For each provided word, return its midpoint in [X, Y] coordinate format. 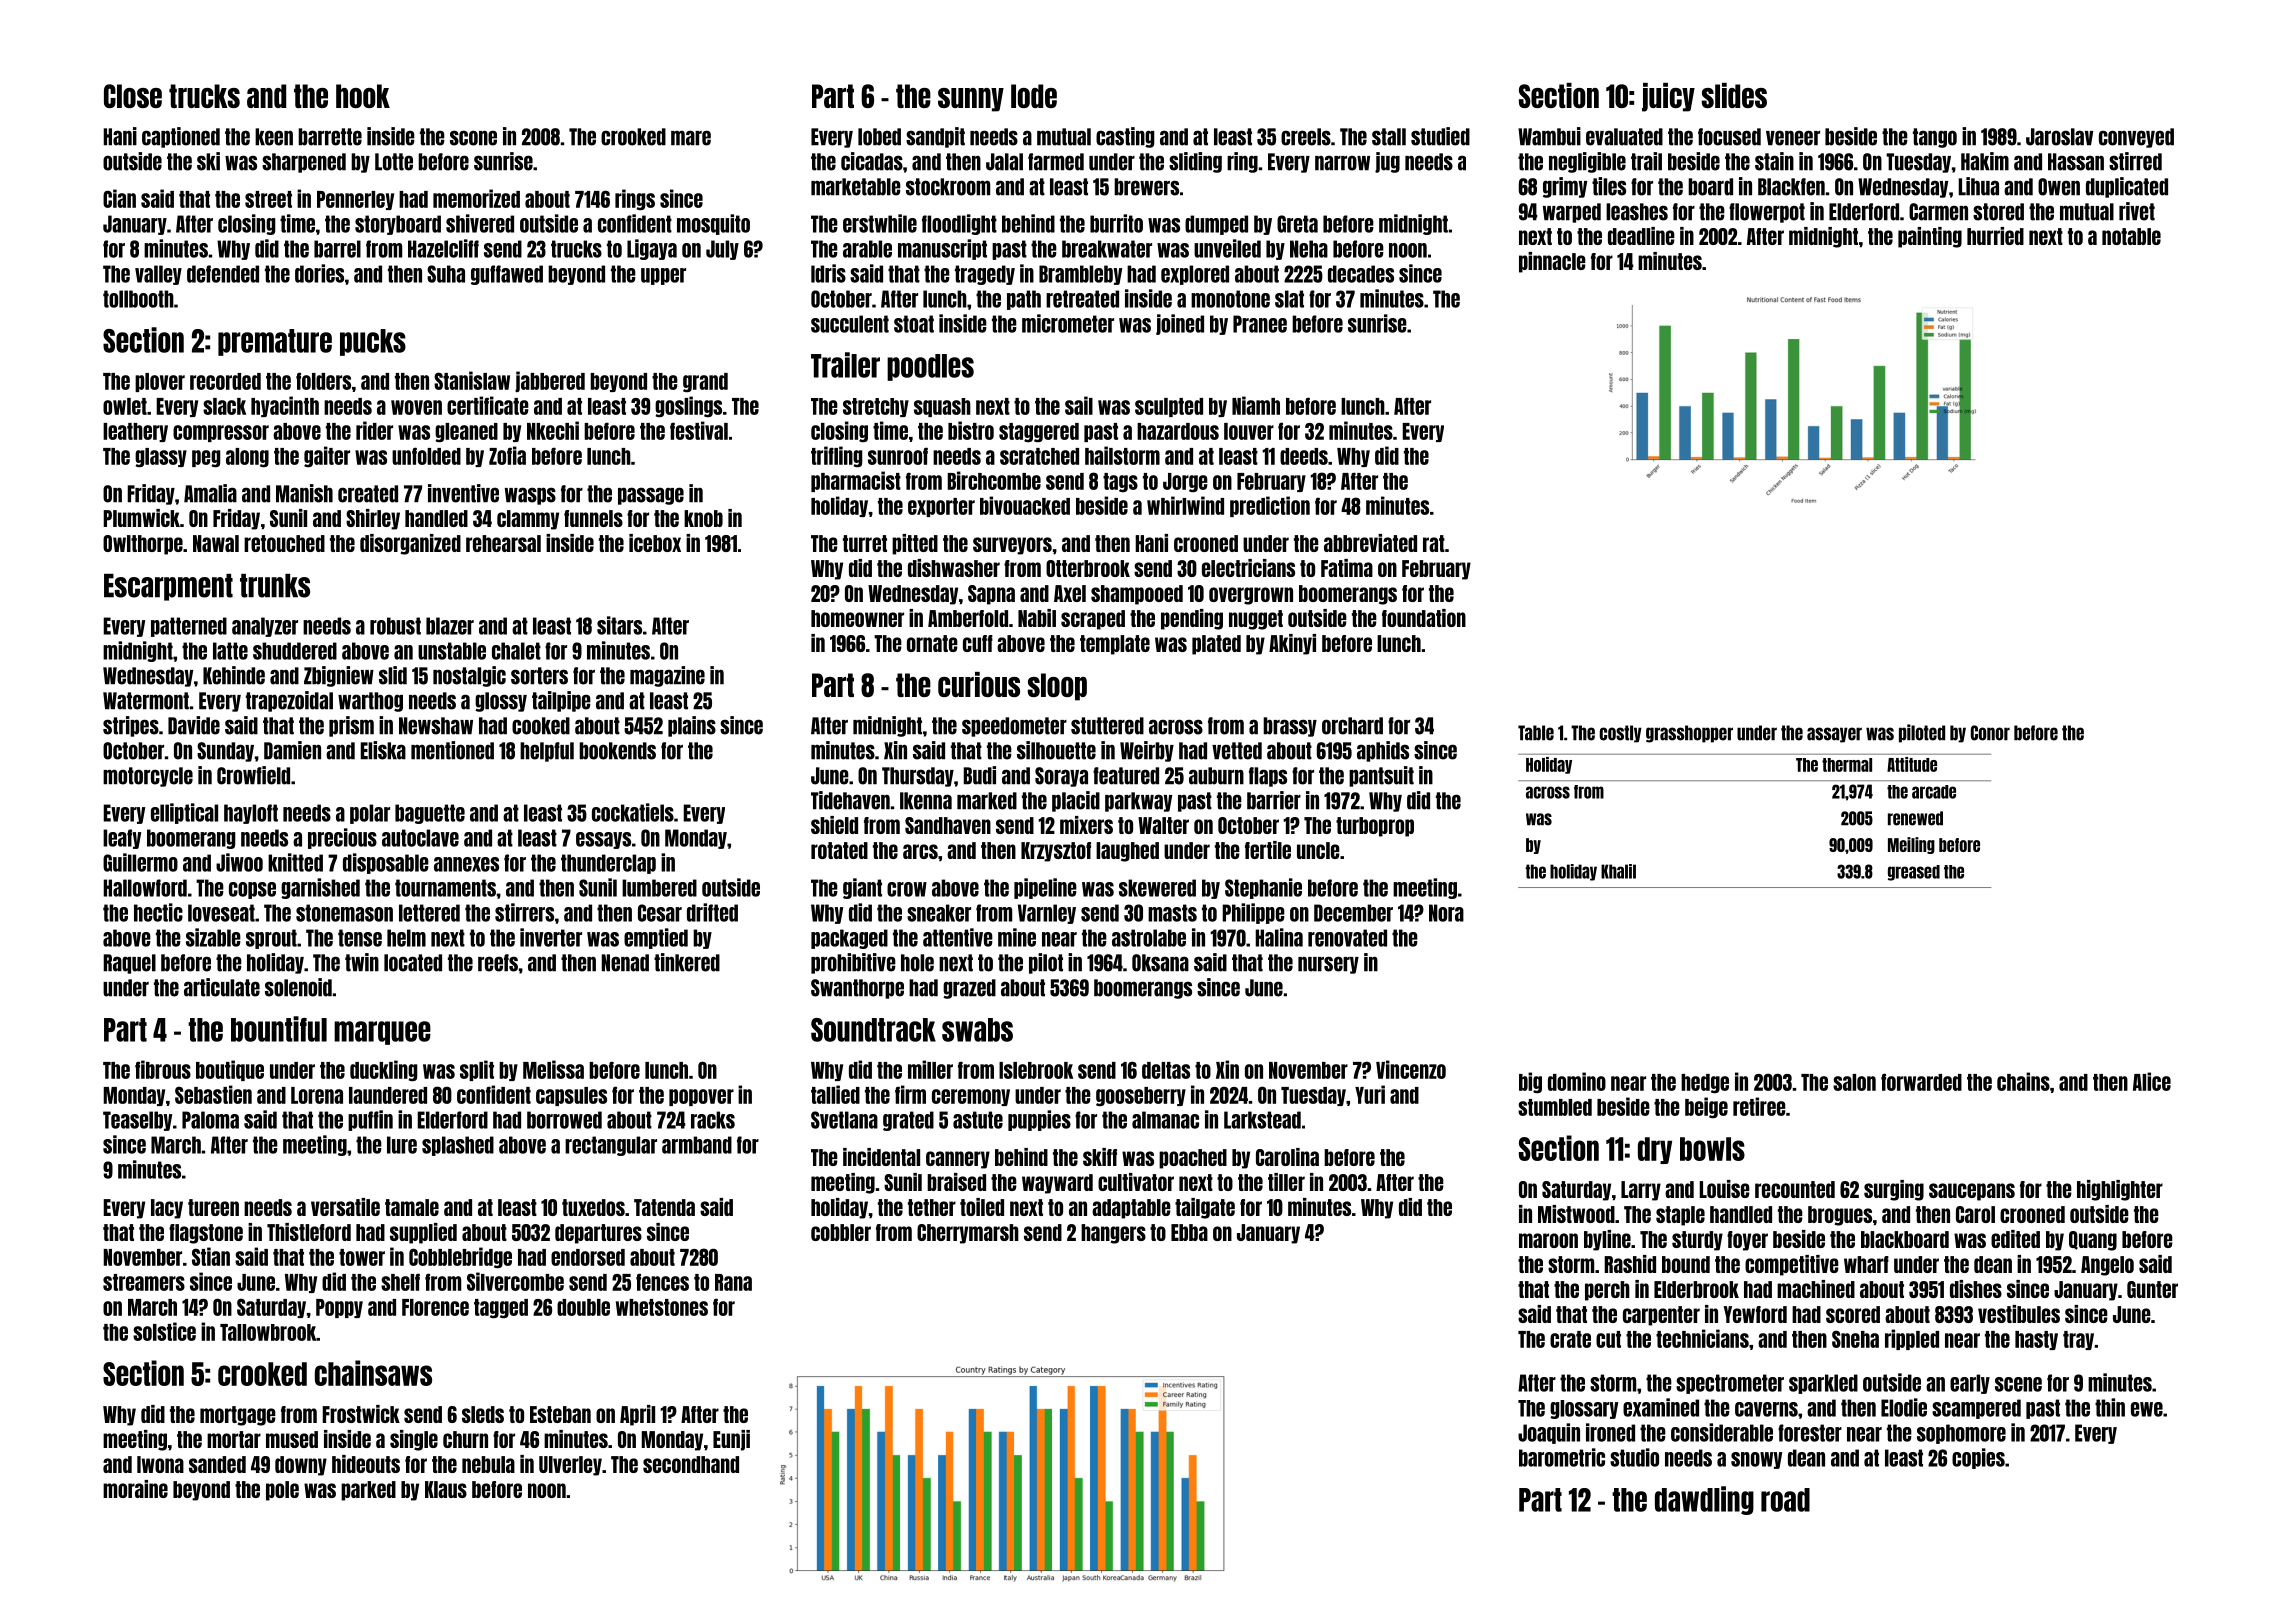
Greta [1297, 224]
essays [603, 840]
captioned [181, 137]
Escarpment [168, 587]
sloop [1057, 687]
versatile [345, 1207]
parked [368, 1491]
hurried [1995, 236]
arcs [920, 851]
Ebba [1189, 1232]
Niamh [1256, 405]
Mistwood [1576, 1214]
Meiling [1911, 845]
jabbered [550, 381]
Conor [1990, 733]
